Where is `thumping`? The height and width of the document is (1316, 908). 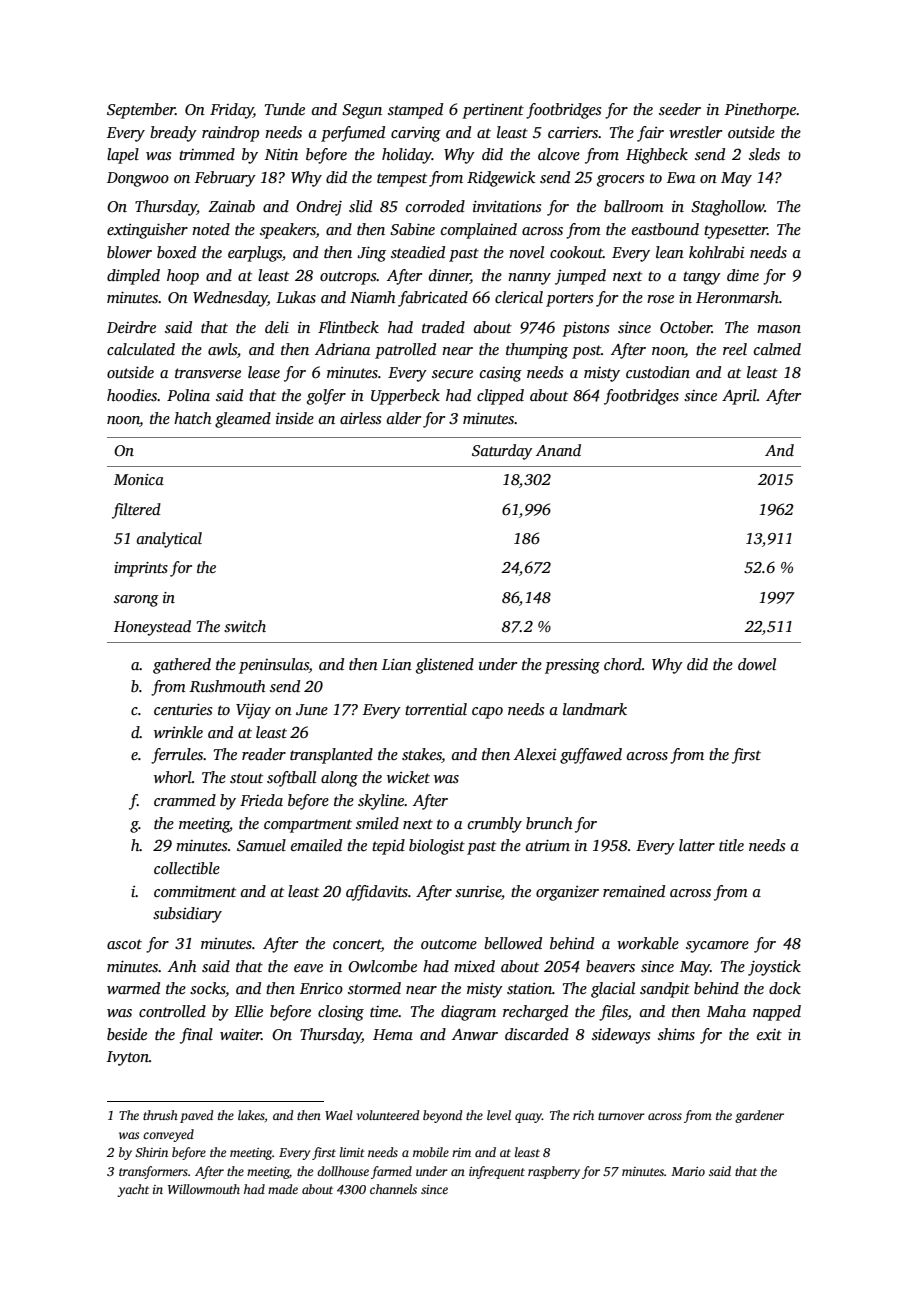 thumping is located at coordinates (537, 351).
